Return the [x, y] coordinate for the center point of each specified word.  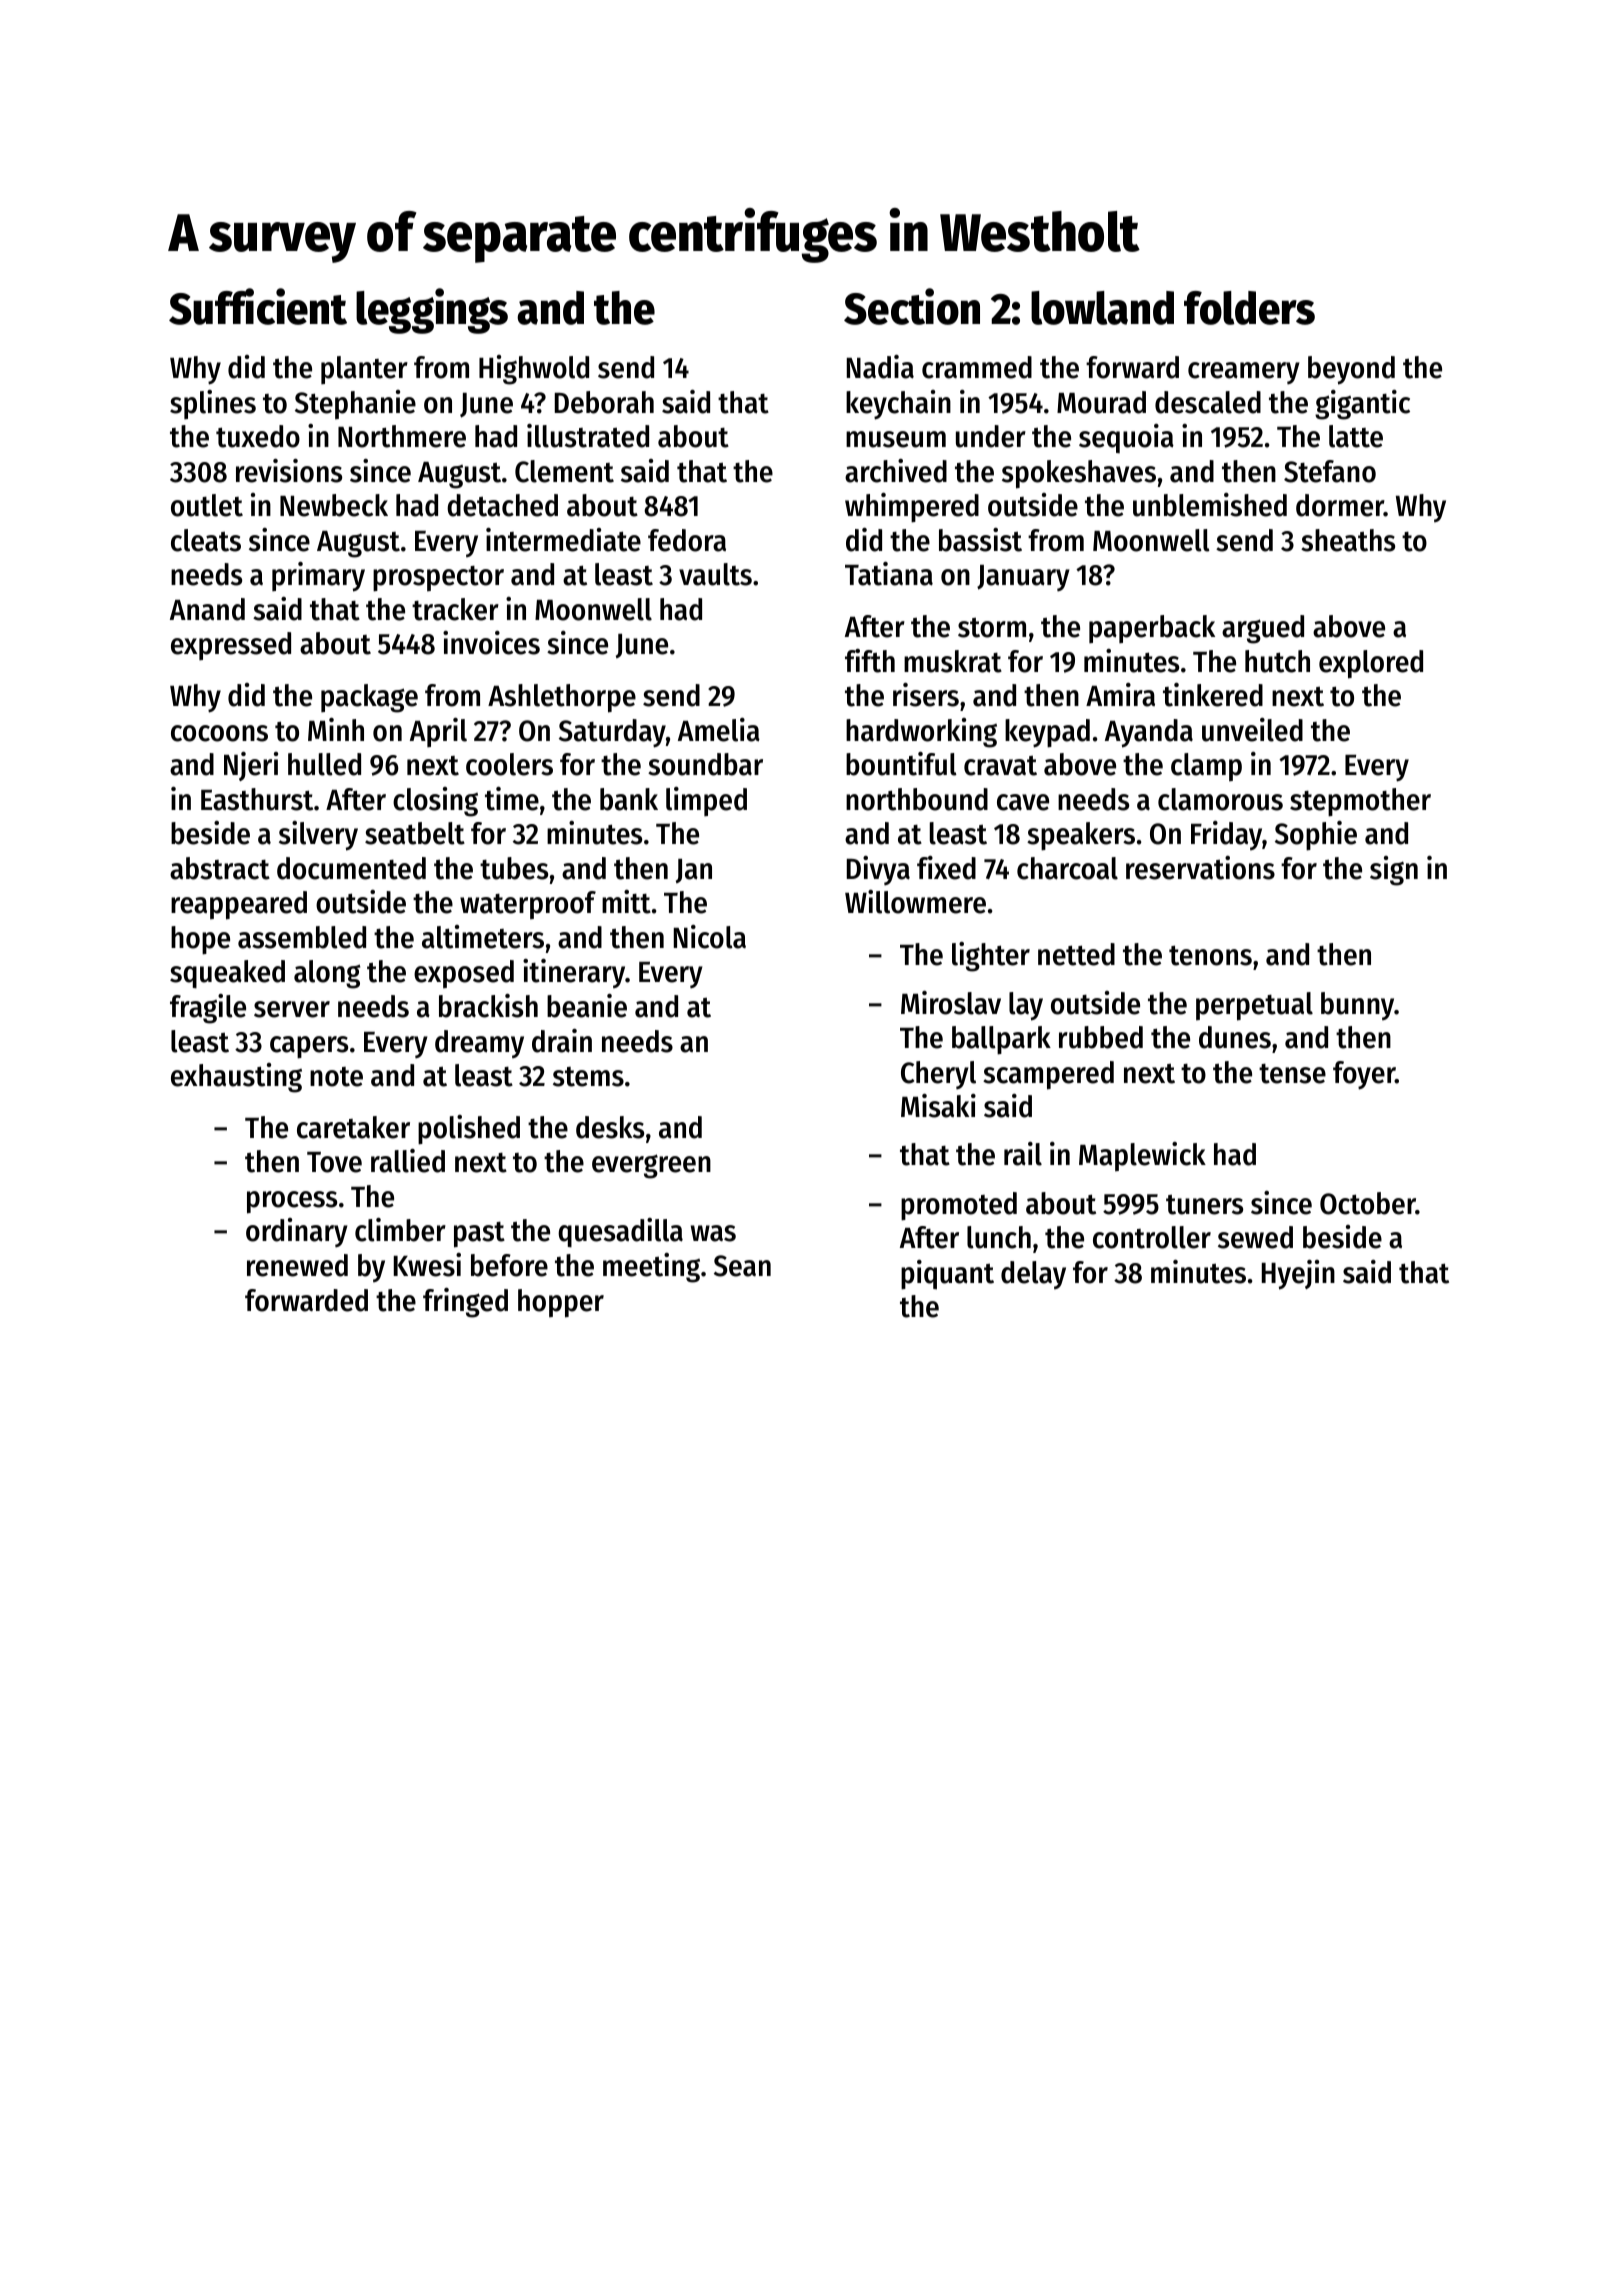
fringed [465, 1303]
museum [896, 439]
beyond [1351, 370]
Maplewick [1142, 1157]
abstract [220, 868]
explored [1371, 664]
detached [502, 505]
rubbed [1101, 1037]
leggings [432, 311]
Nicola [710, 937]
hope [200, 940]
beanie [587, 1006]
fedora [687, 540]
